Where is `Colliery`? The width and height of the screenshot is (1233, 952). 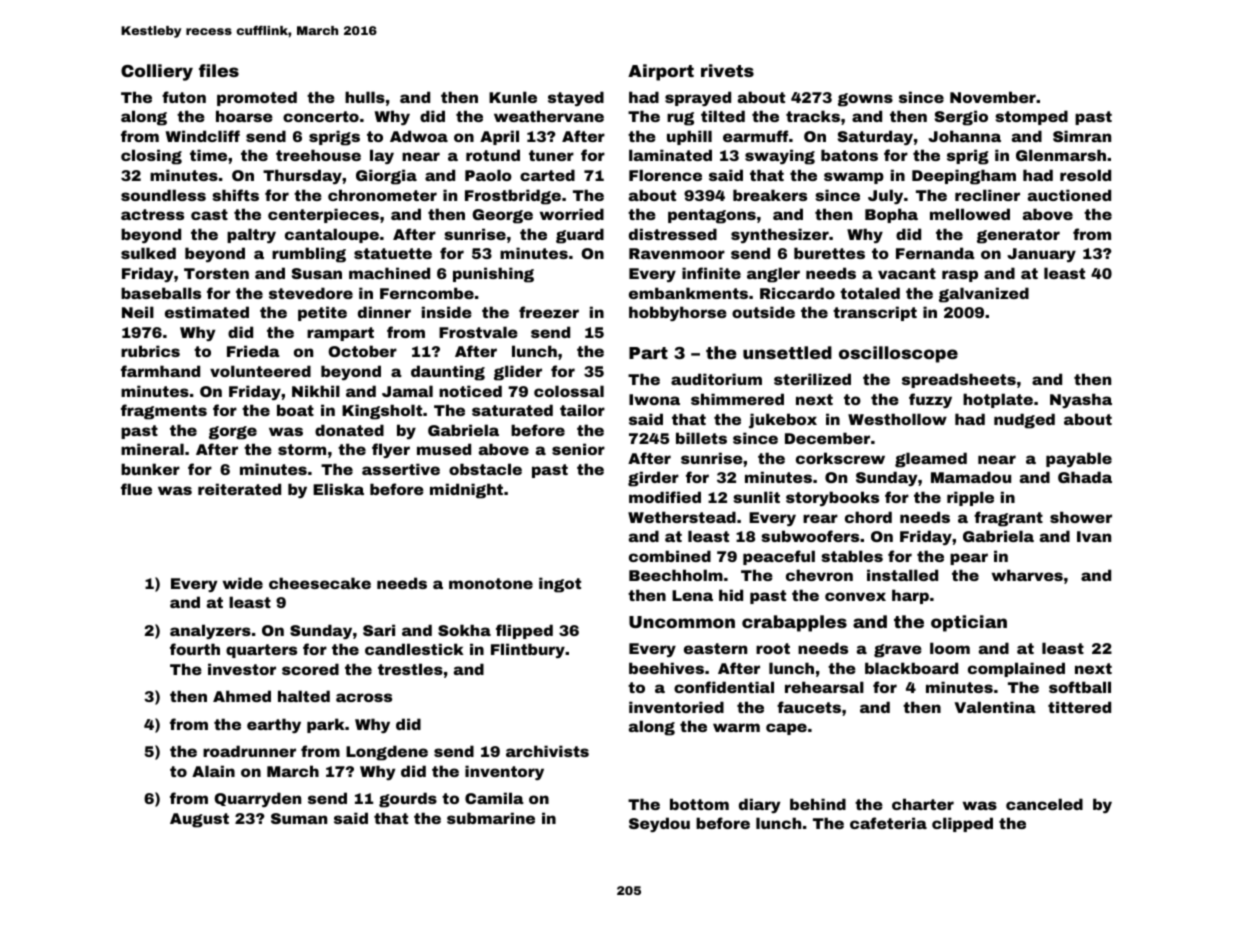
Colliery is located at coordinates (157, 72).
